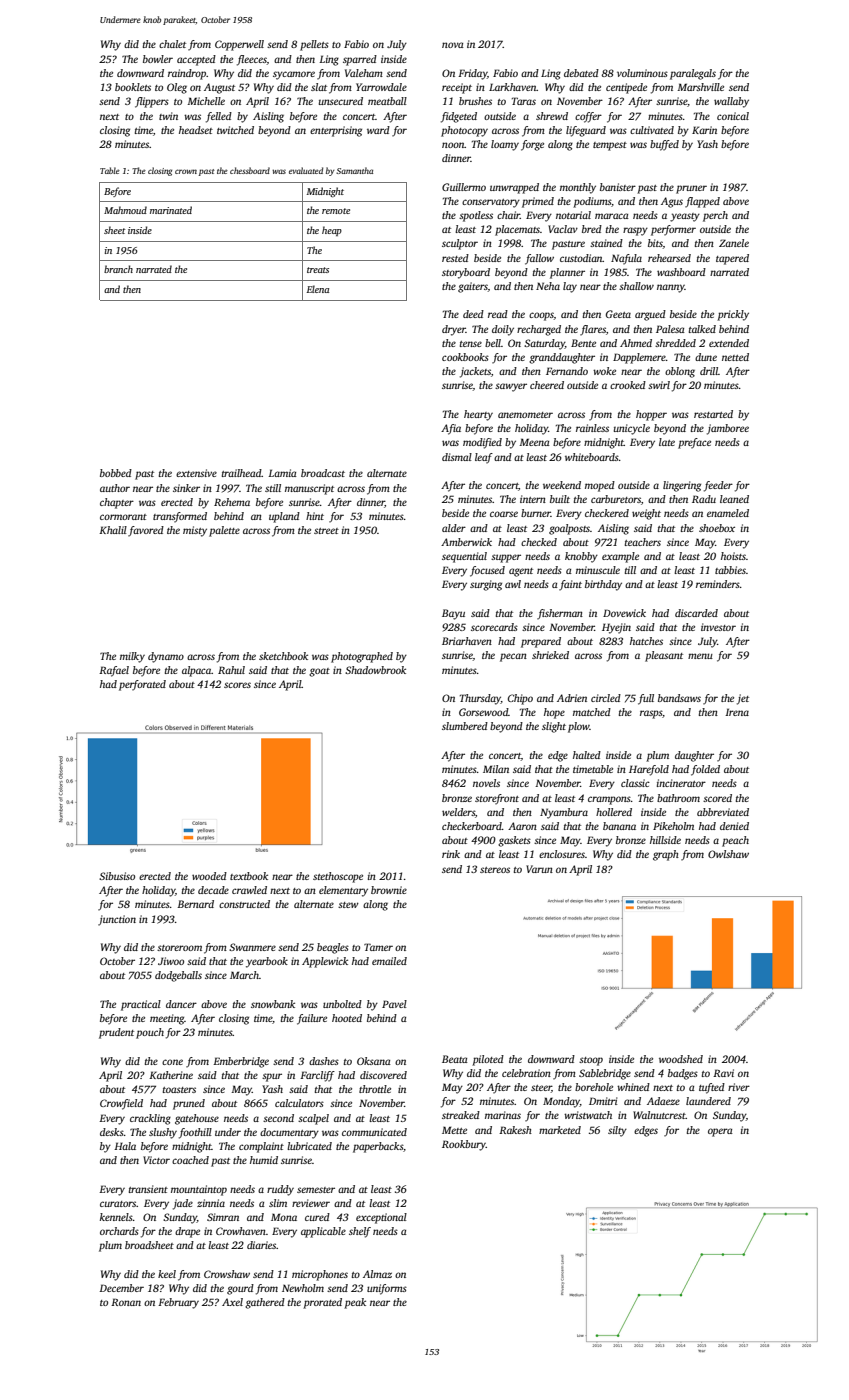 Image resolution: width=849 pixels, height=1400 pixels. Describe the element at coordinates (693, 74) in the document. I see `paralegals` at that location.
